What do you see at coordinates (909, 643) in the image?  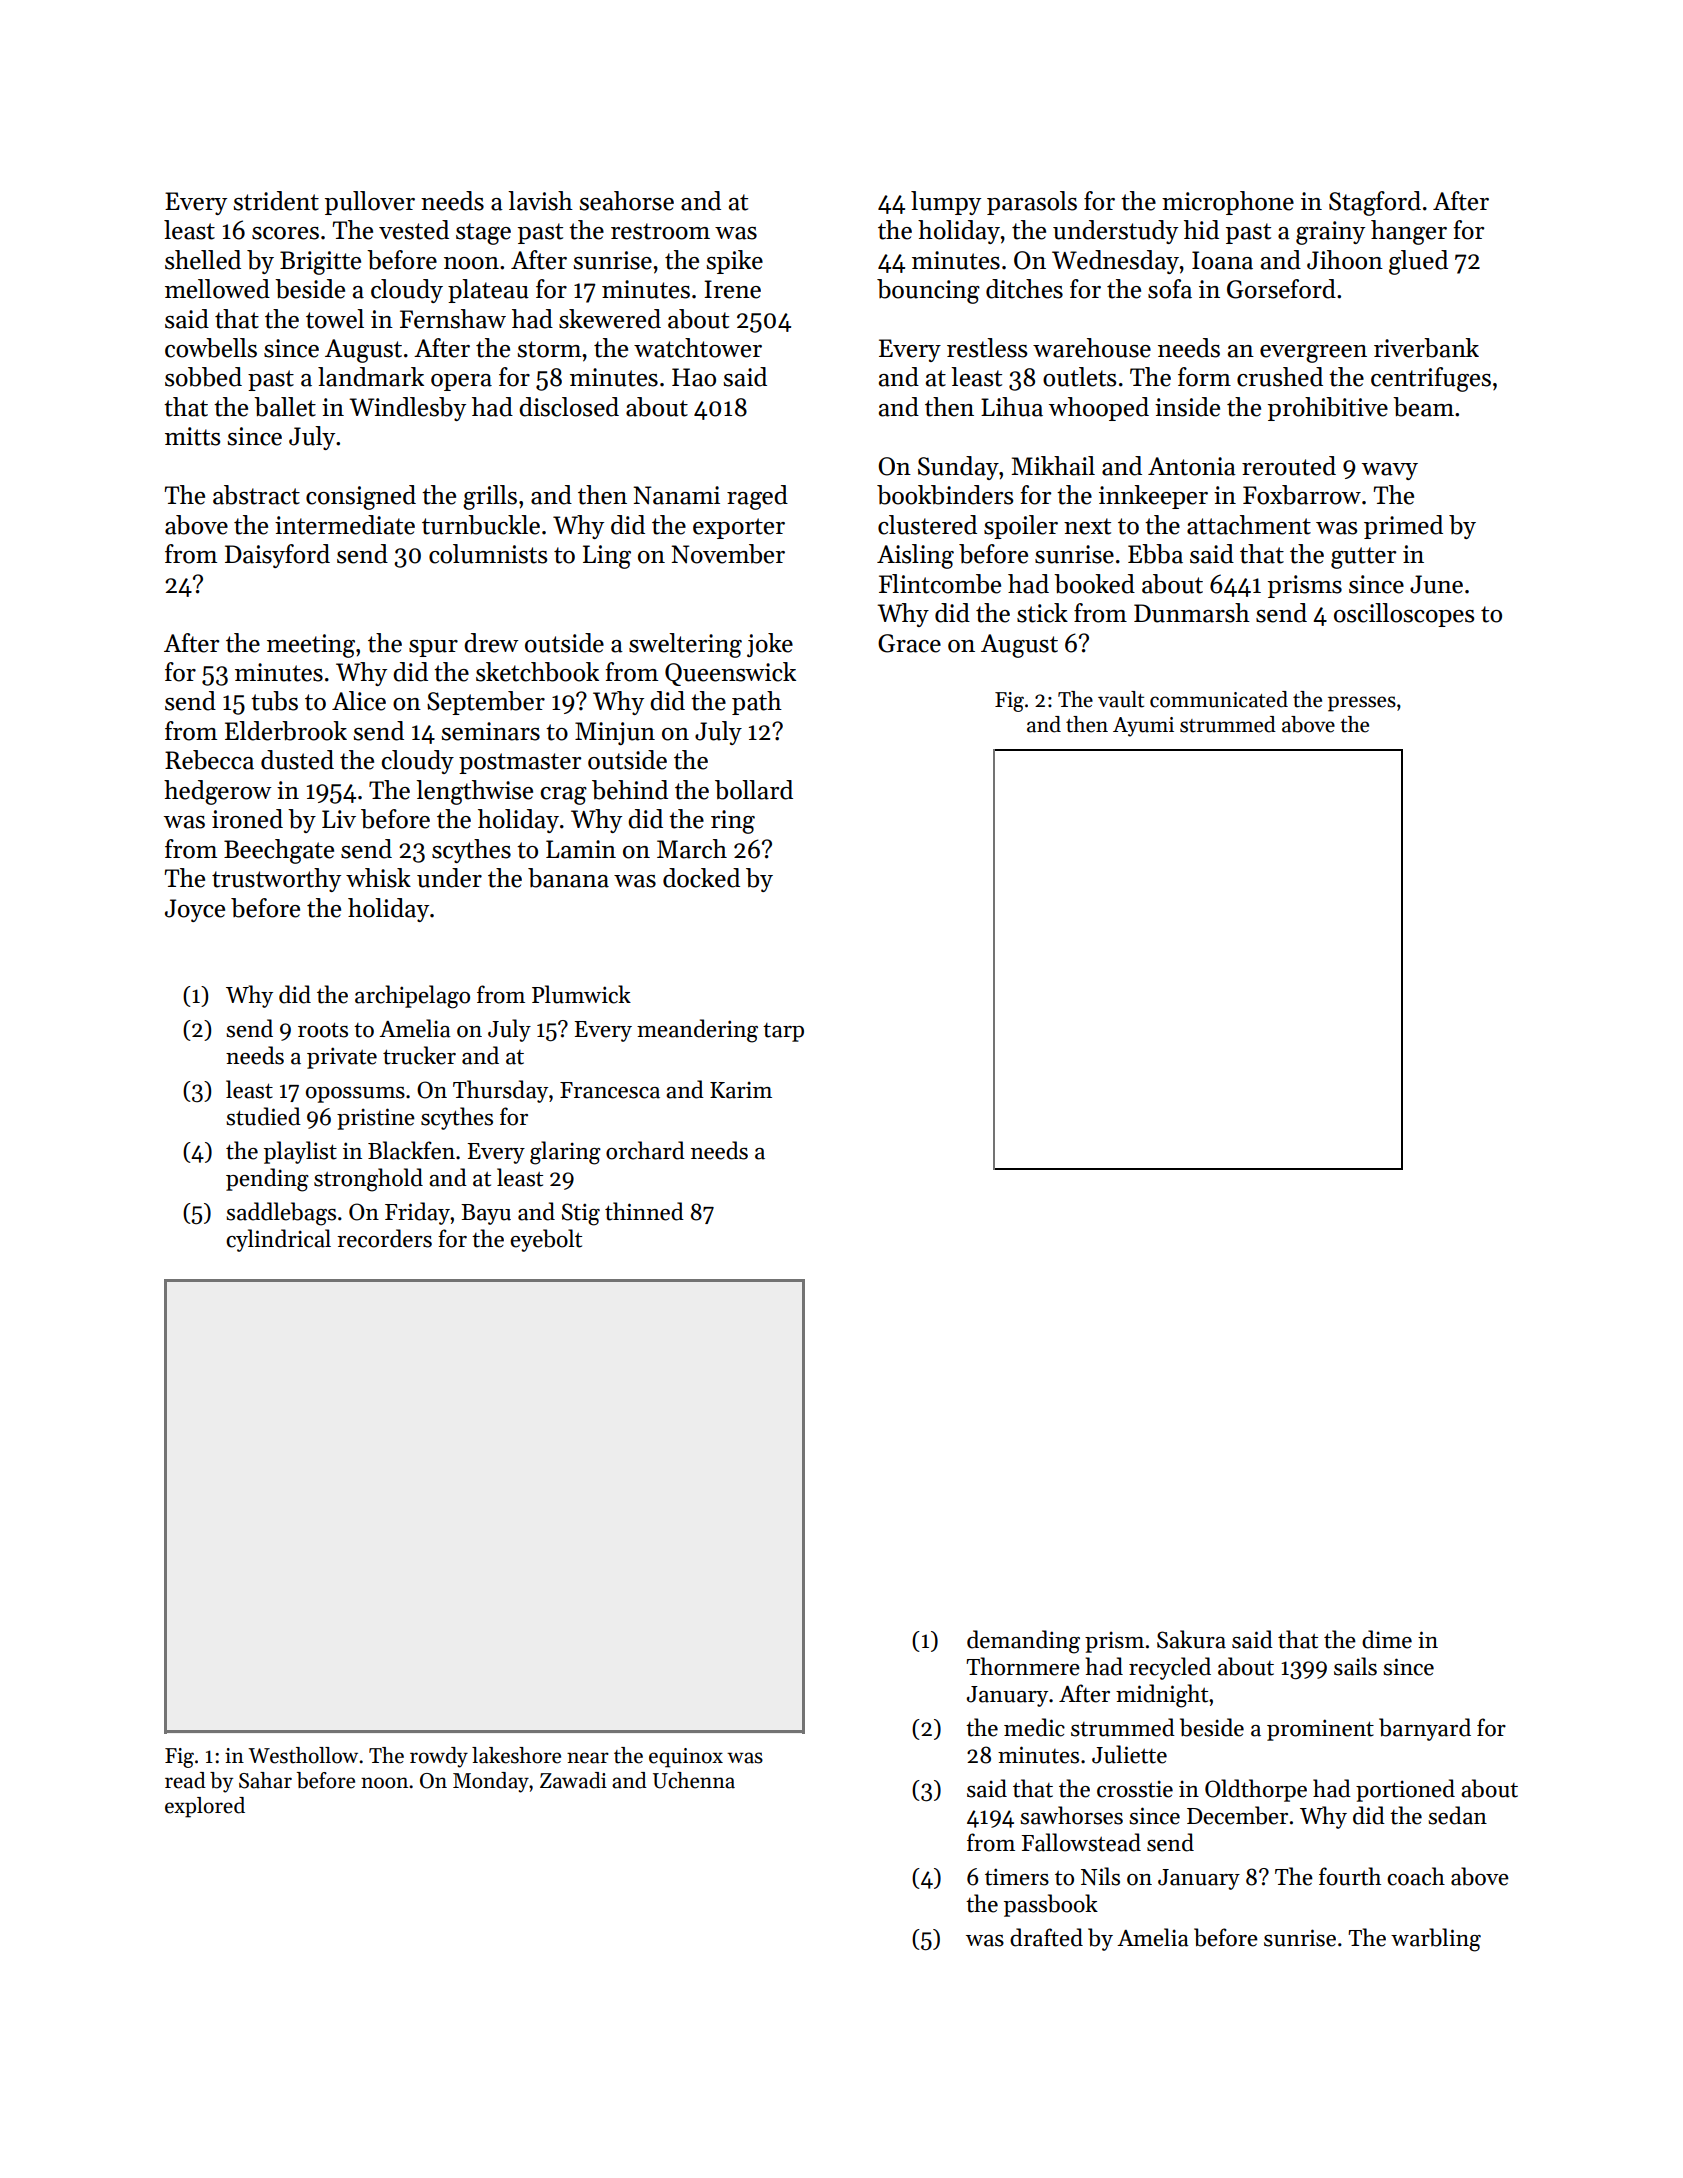 I see `Grace` at bounding box center [909, 643].
